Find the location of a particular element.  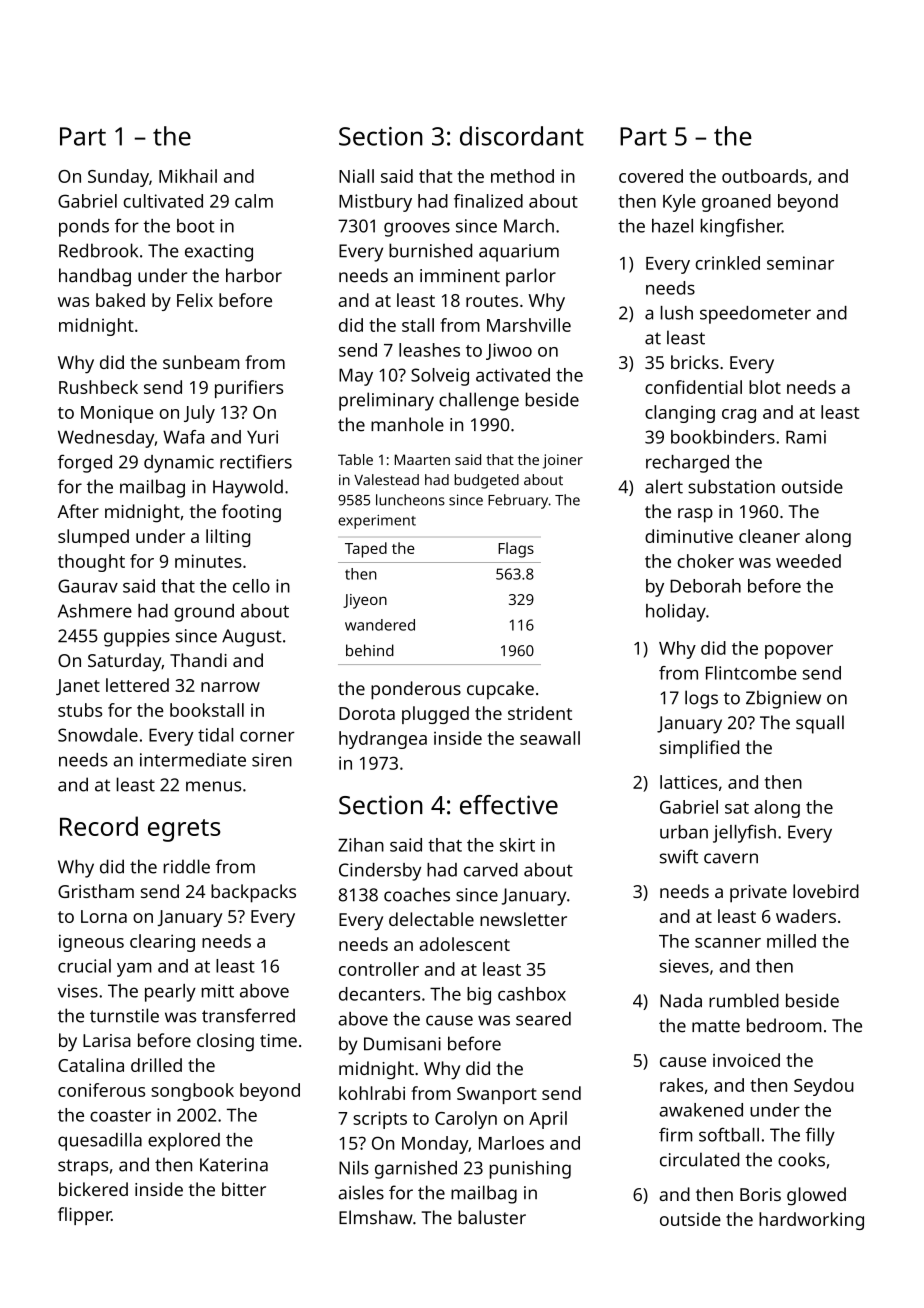

bedroom is located at coordinates (784, 1025).
